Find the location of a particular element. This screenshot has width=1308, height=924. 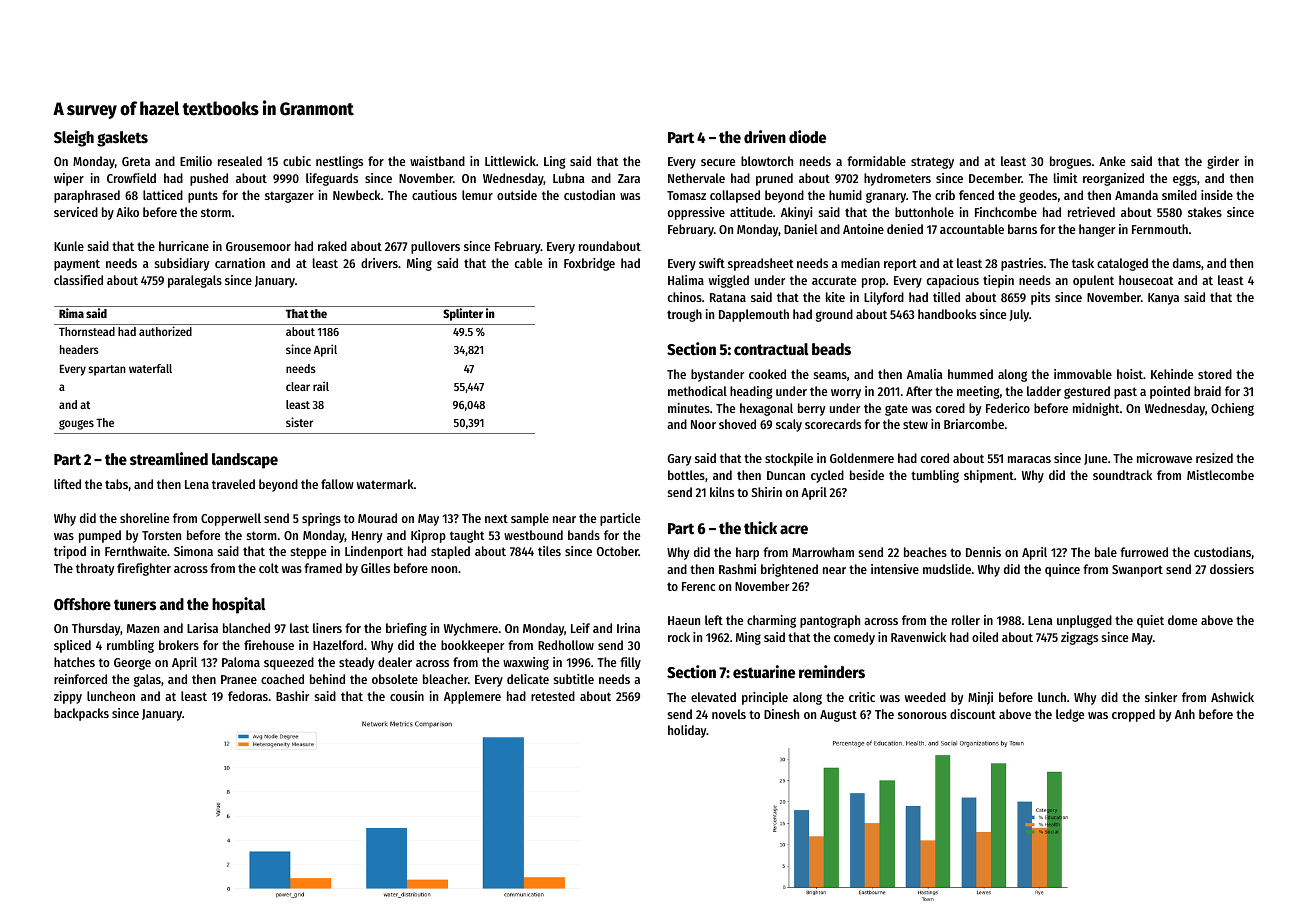

driven is located at coordinates (765, 136).
